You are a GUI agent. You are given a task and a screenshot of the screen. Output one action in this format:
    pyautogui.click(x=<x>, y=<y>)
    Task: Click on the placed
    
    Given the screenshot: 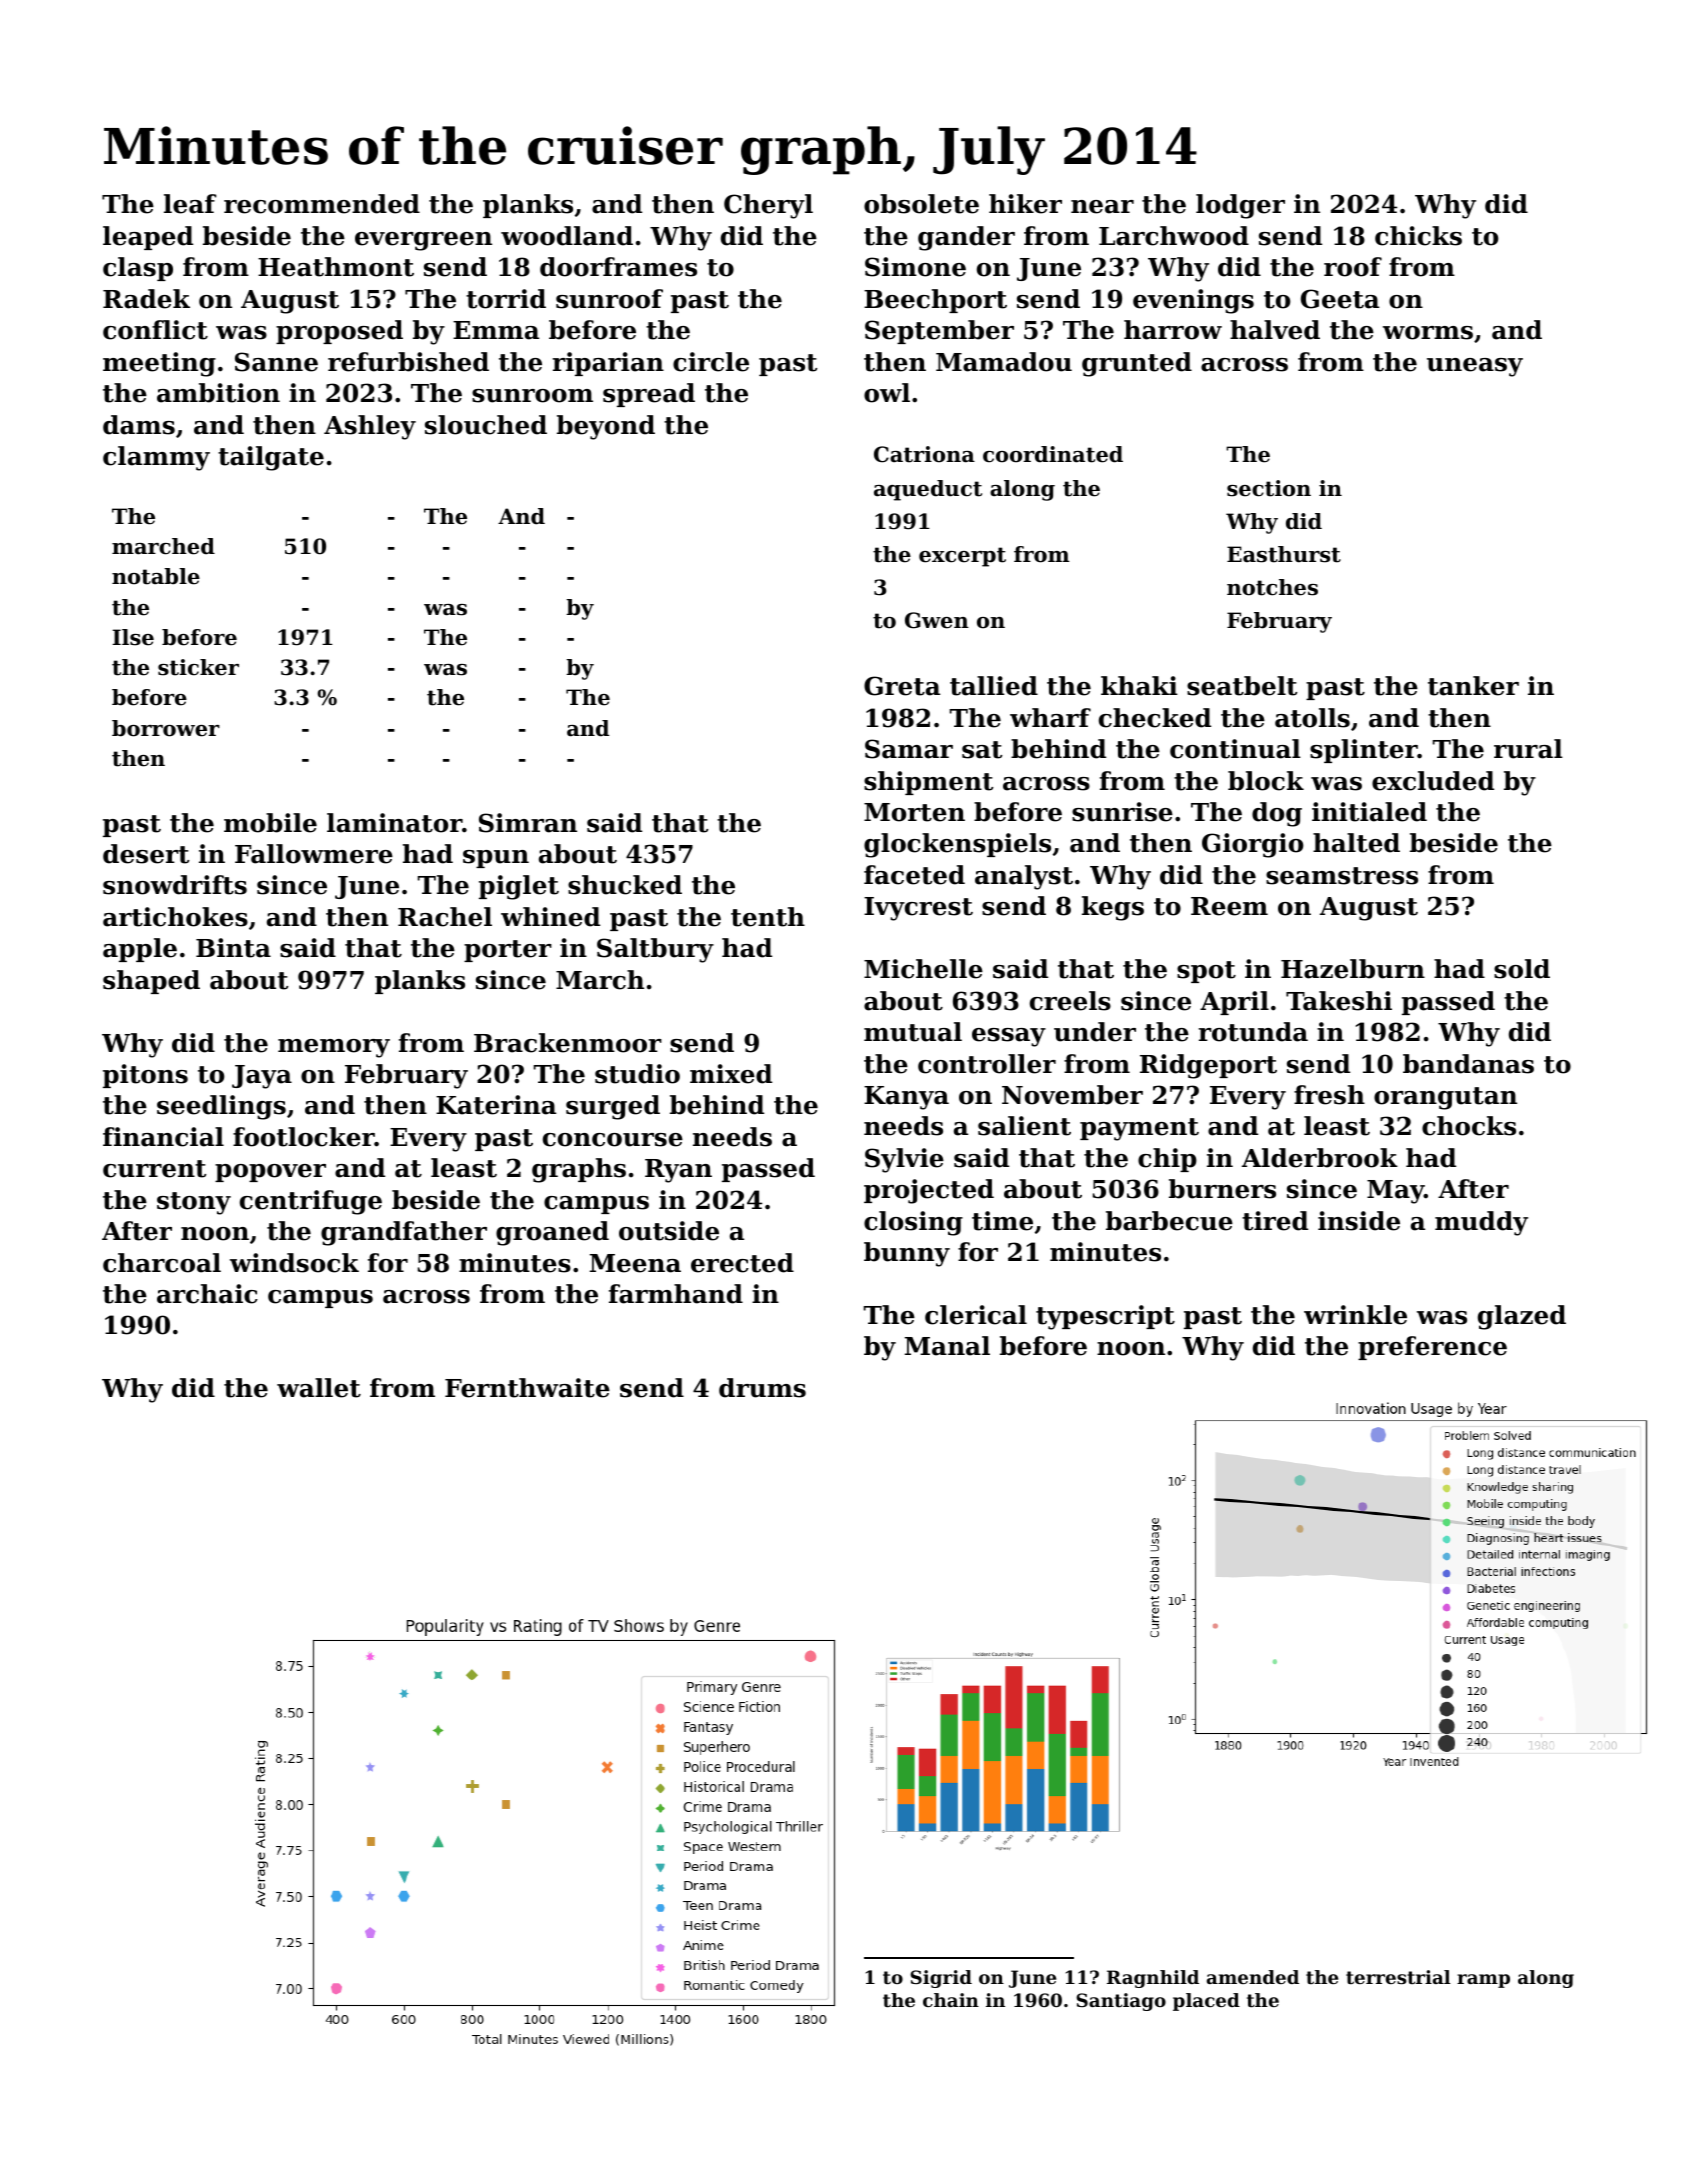 What is the action you would take?
    pyautogui.click(x=1206, y=2002)
